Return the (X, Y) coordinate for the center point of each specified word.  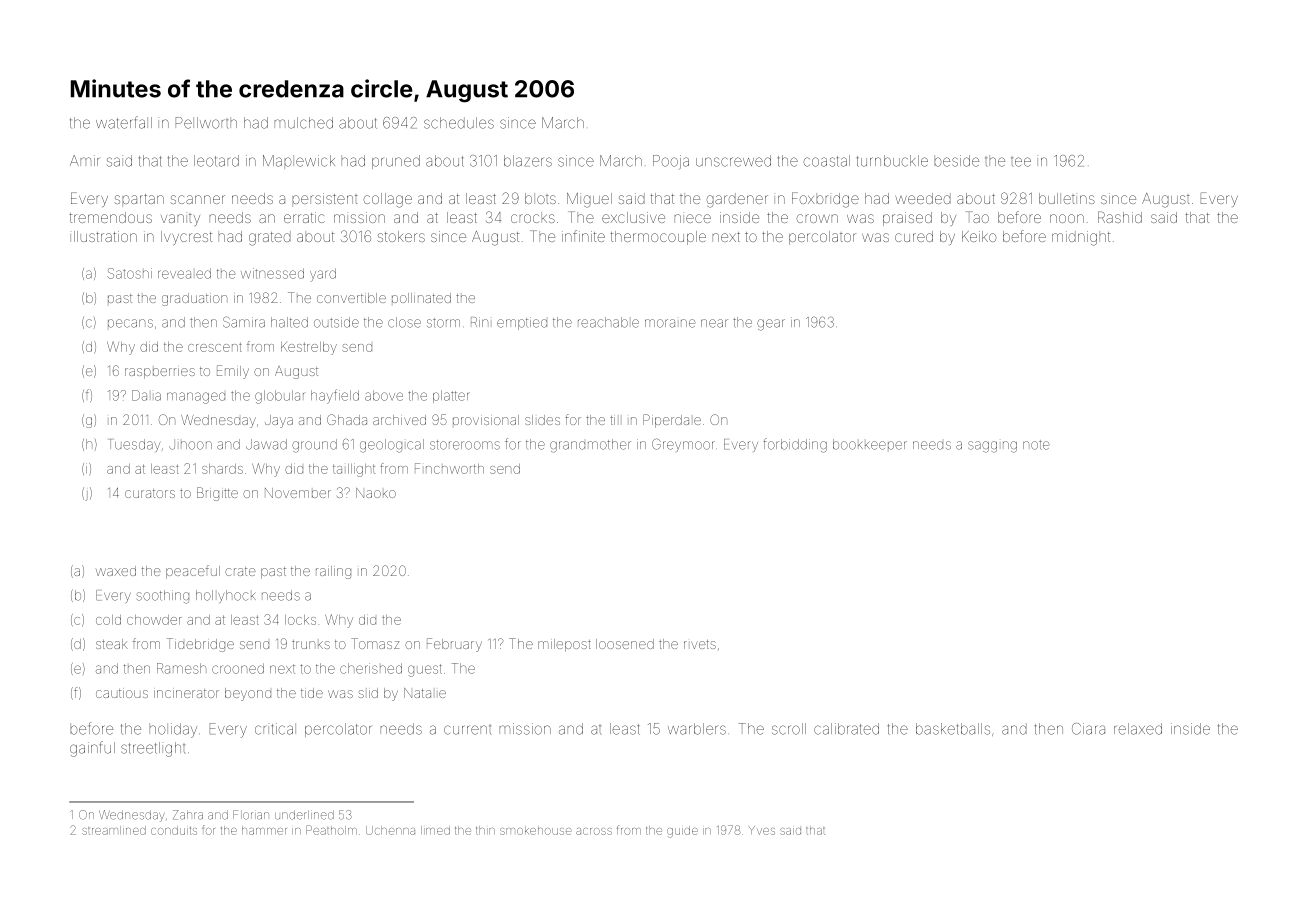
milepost (564, 645)
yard (323, 275)
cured (914, 236)
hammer (264, 830)
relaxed (1138, 729)
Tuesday (135, 445)
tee (1021, 162)
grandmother (590, 446)
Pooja (671, 162)
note (1036, 445)
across (594, 831)
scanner (197, 199)
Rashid (1120, 217)
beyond (248, 694)
